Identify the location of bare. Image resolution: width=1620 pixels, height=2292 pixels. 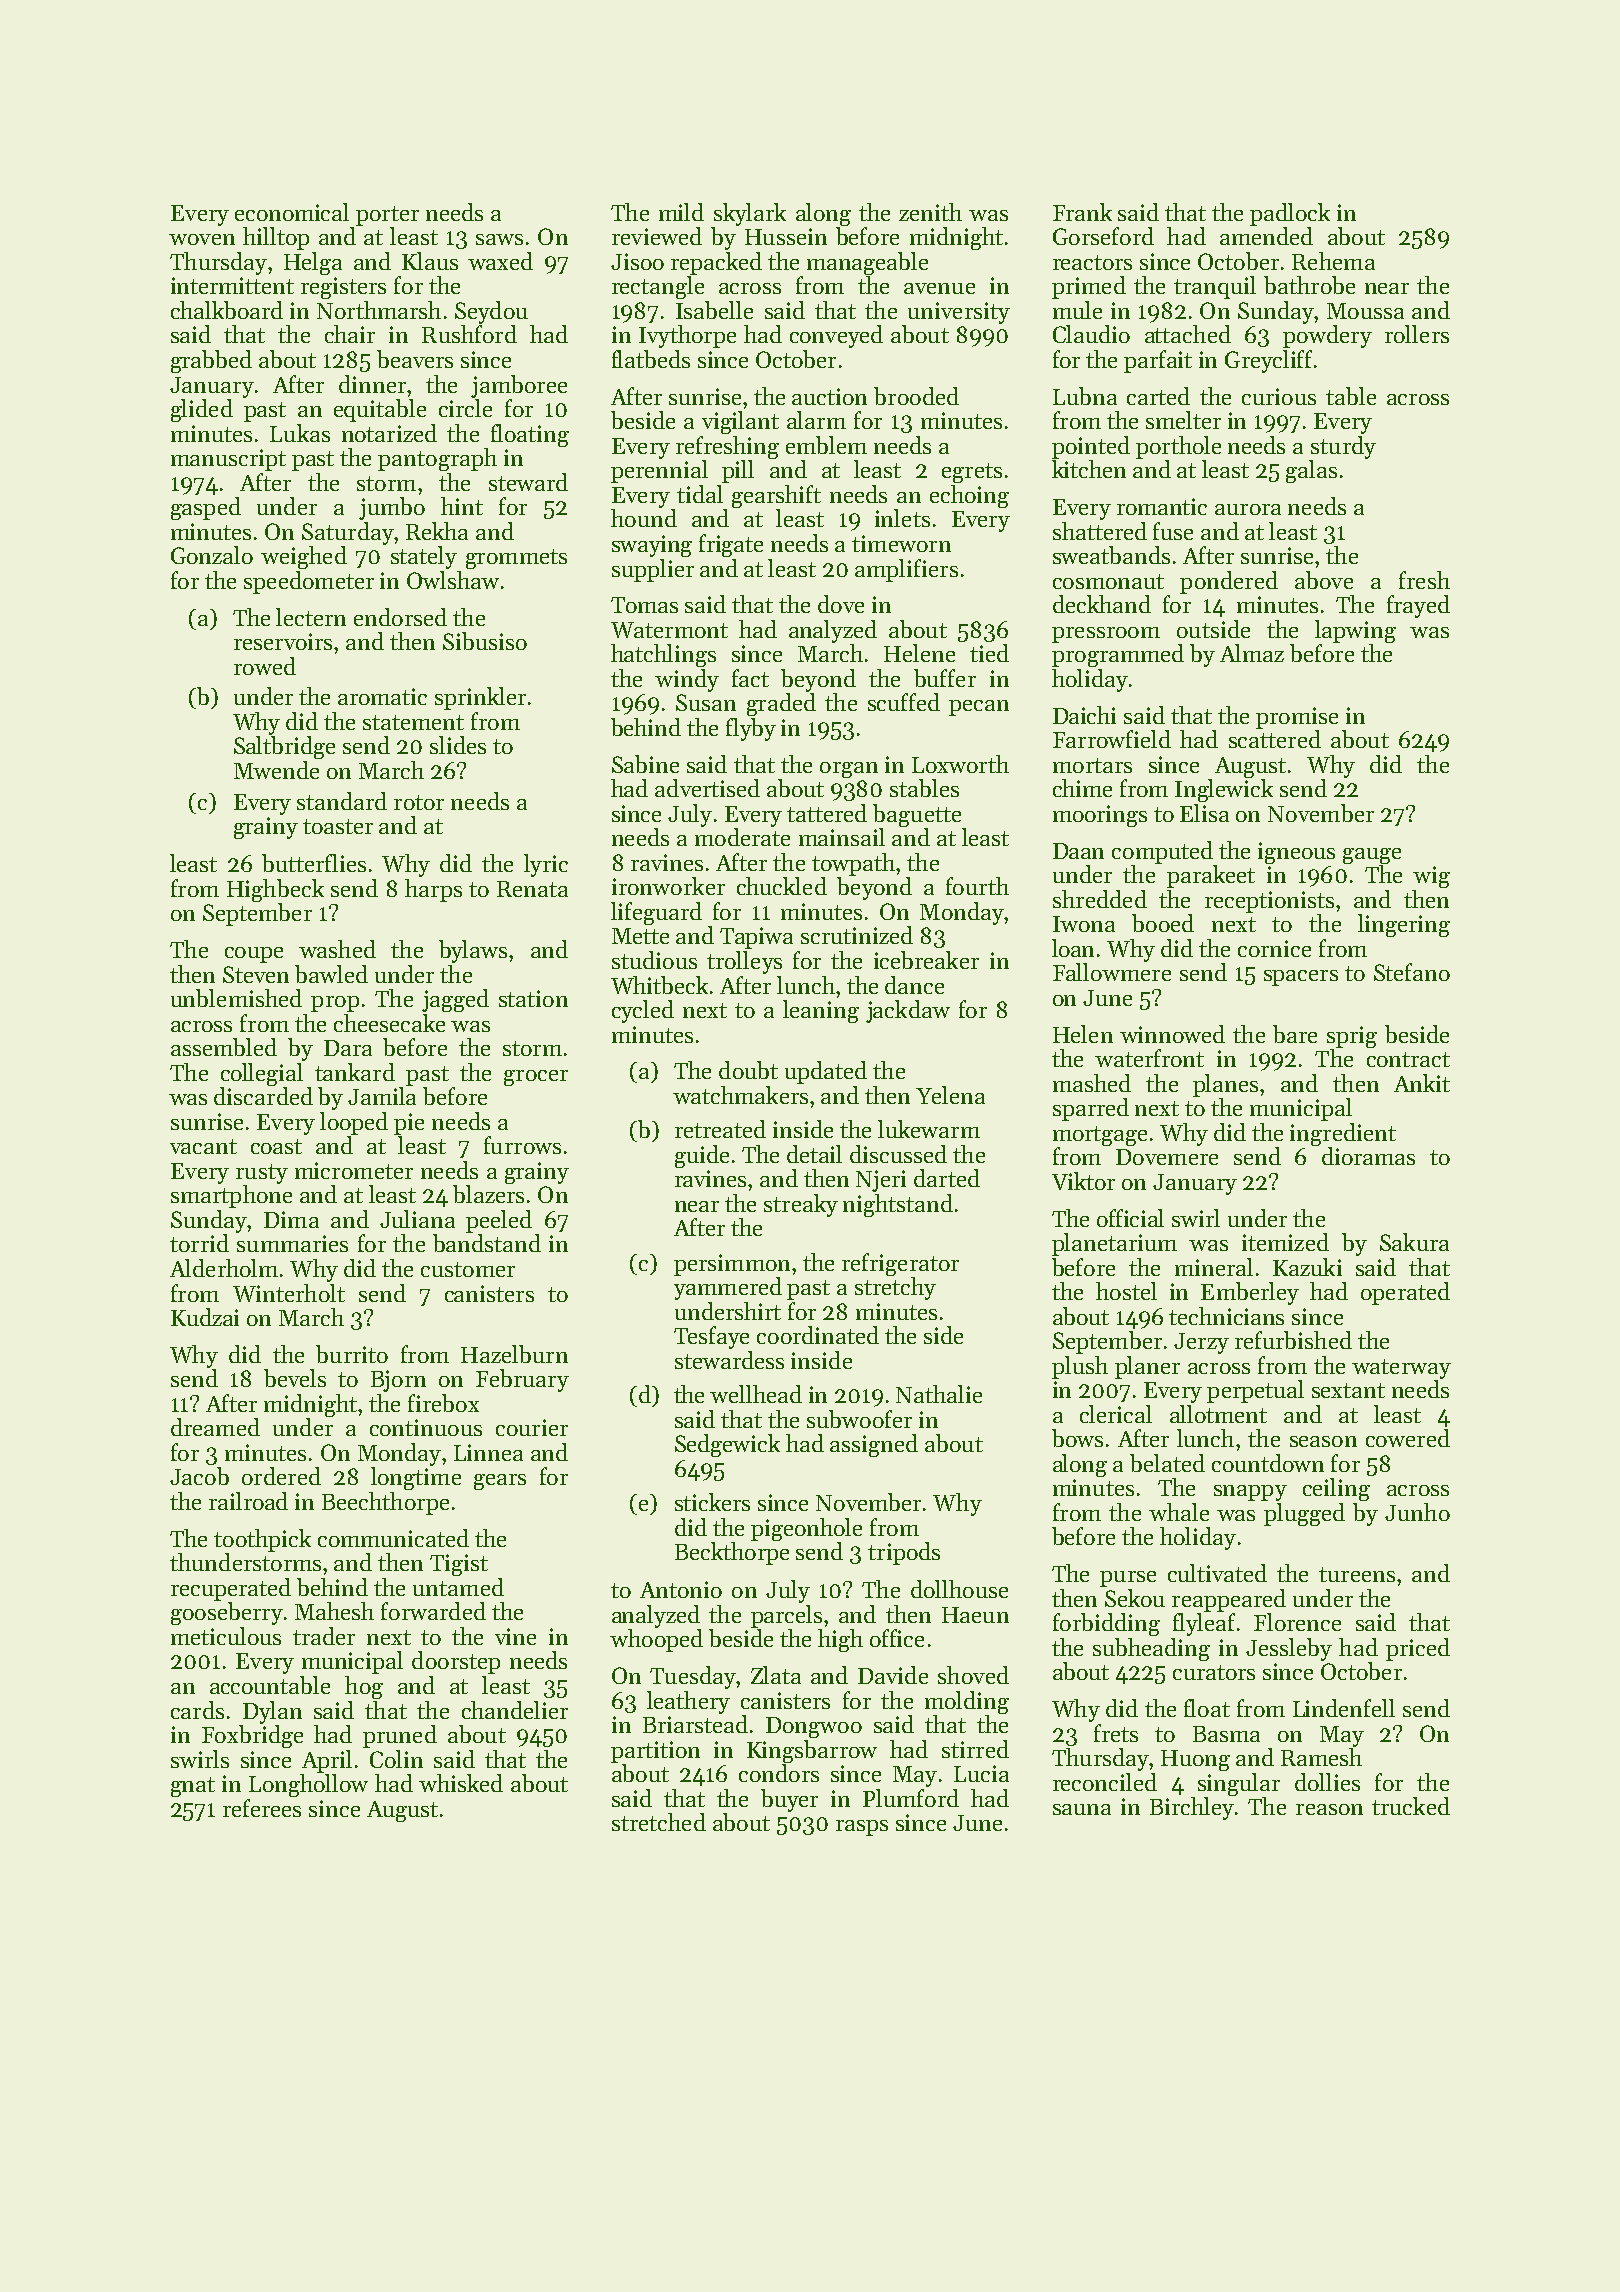
(1295, 1034).
